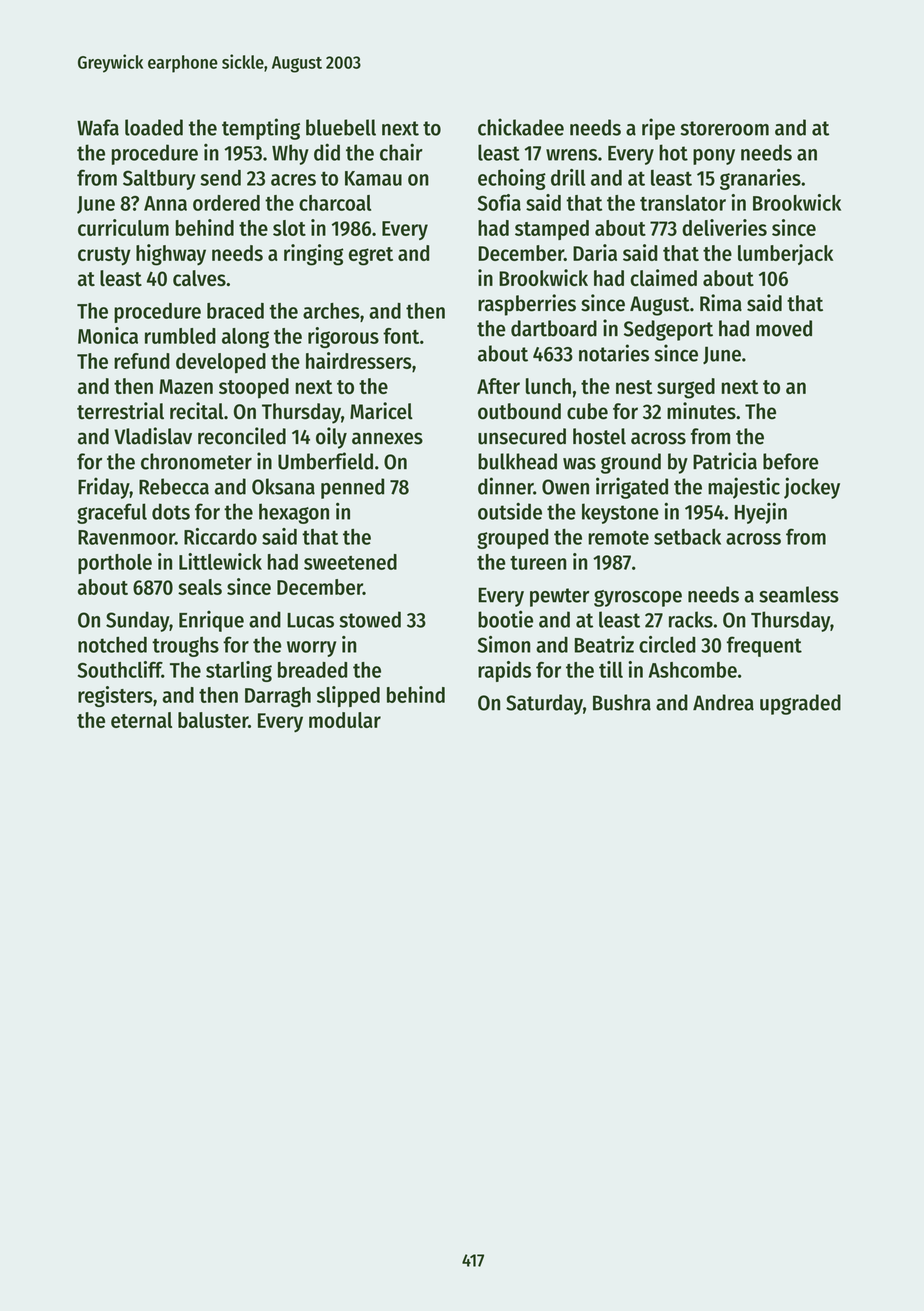  I want to click on annexes, so click(387, 438).
